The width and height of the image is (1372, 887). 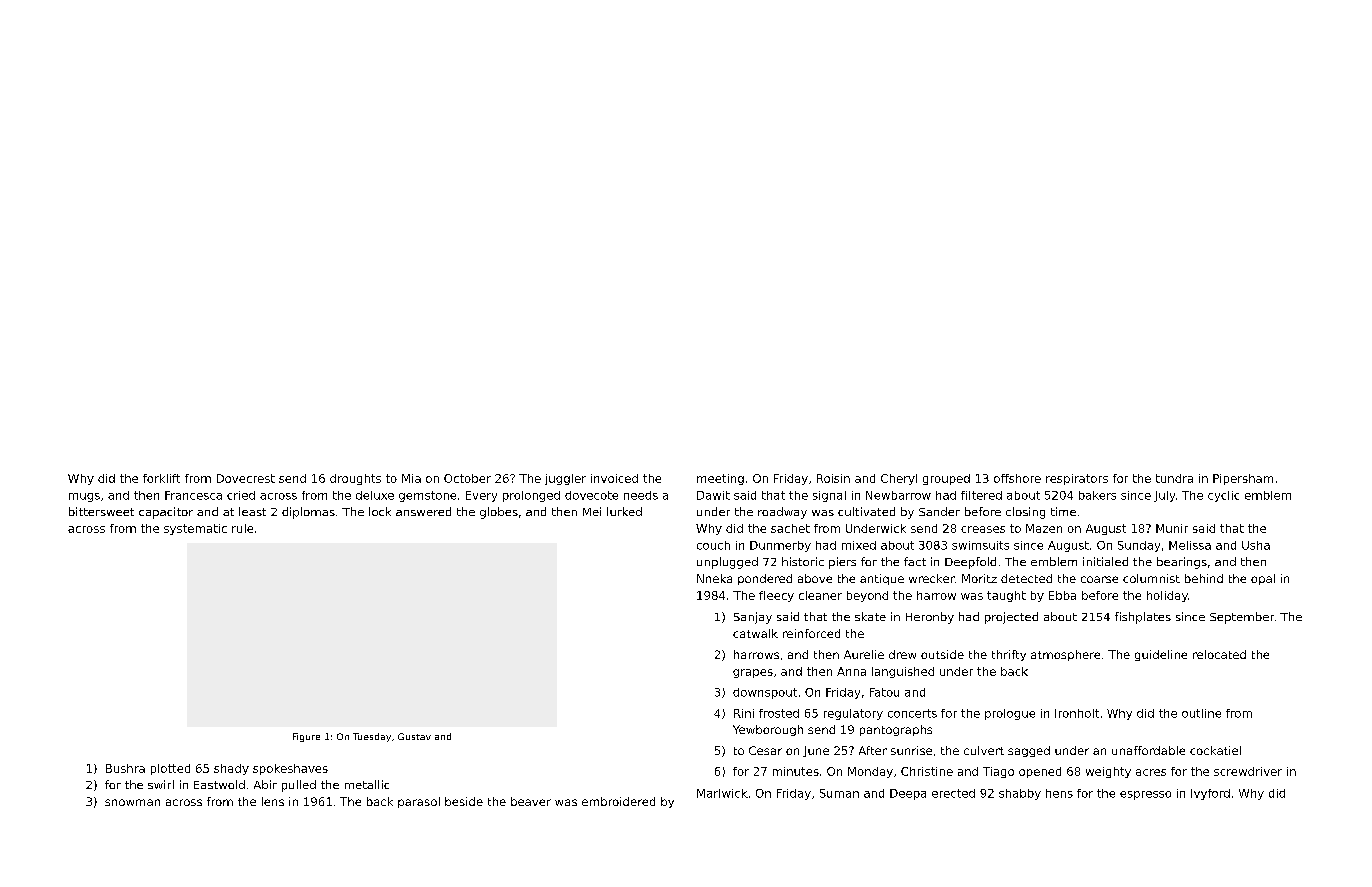 What do you see at coordinates (1063, 511) in the image?
I see `time` at bounding box center [1063, 511].
